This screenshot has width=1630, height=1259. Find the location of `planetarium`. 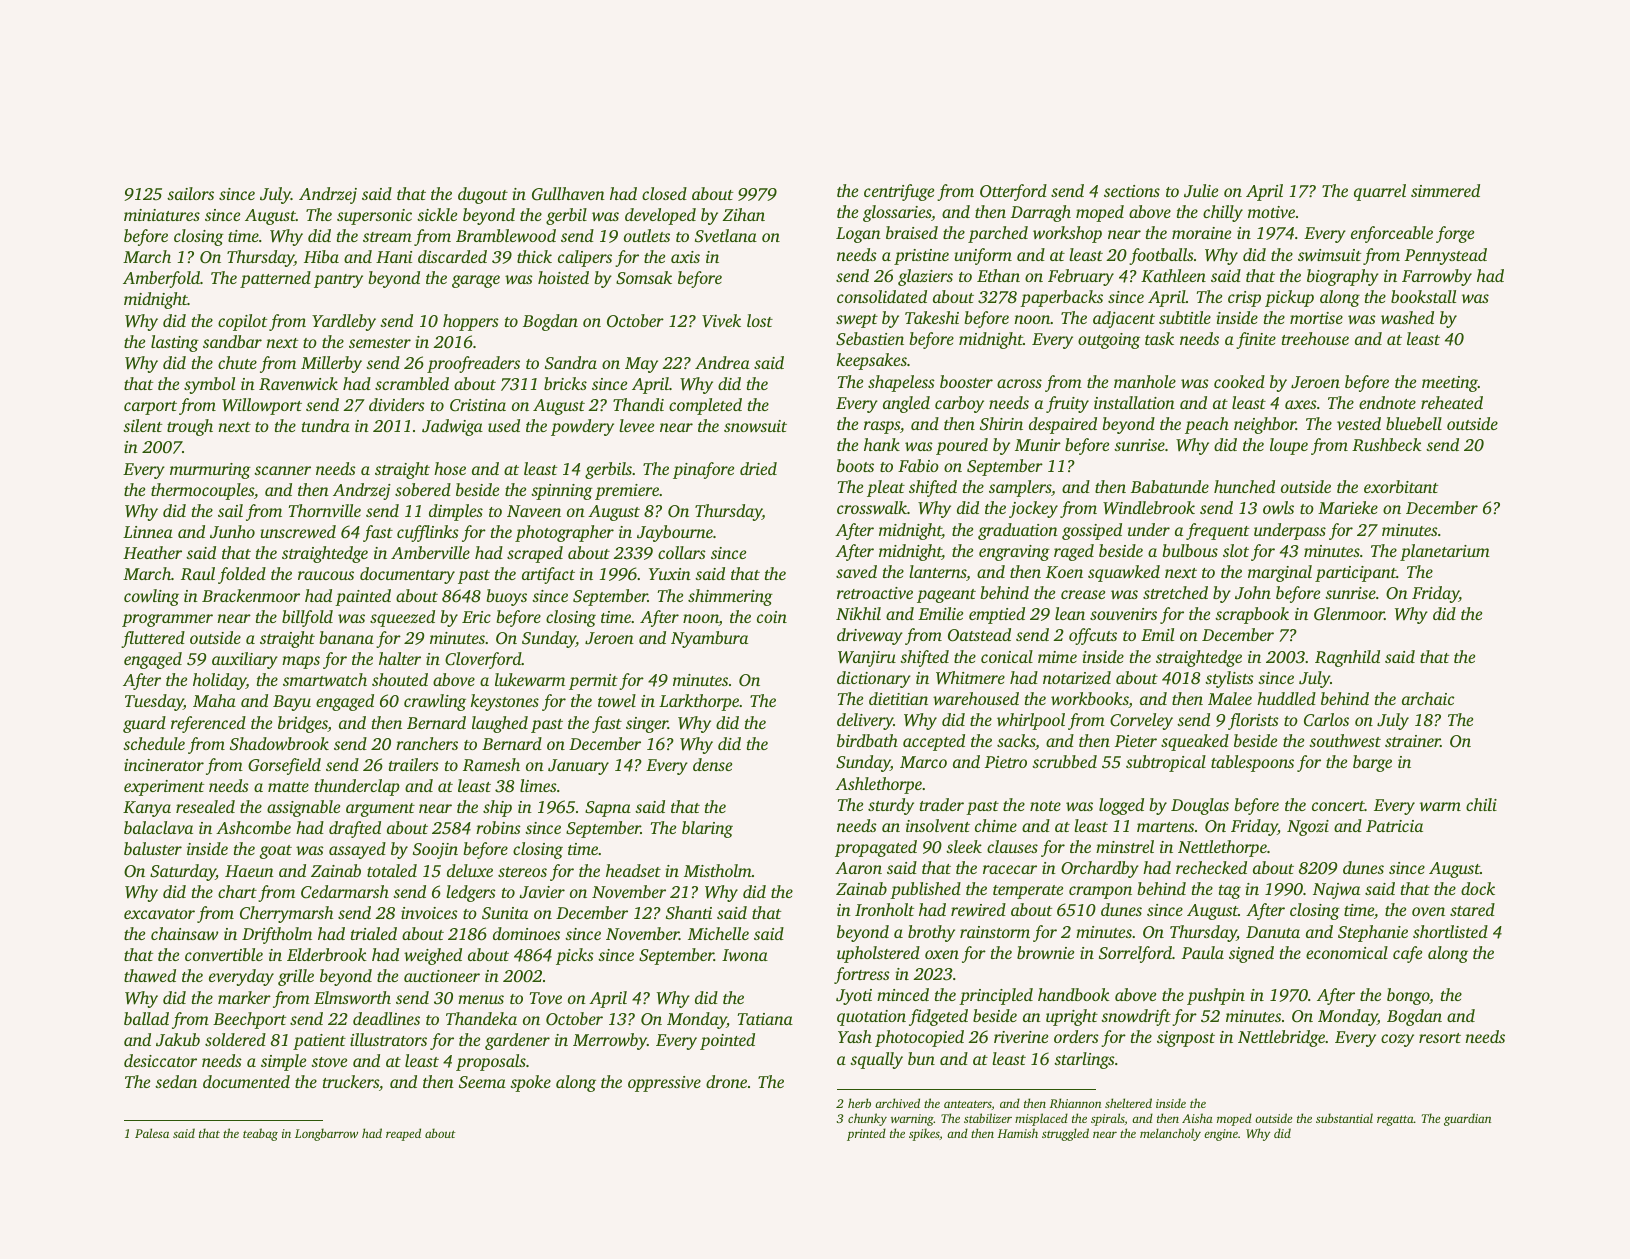

planetarium is located at coordinates (1445, 552).
